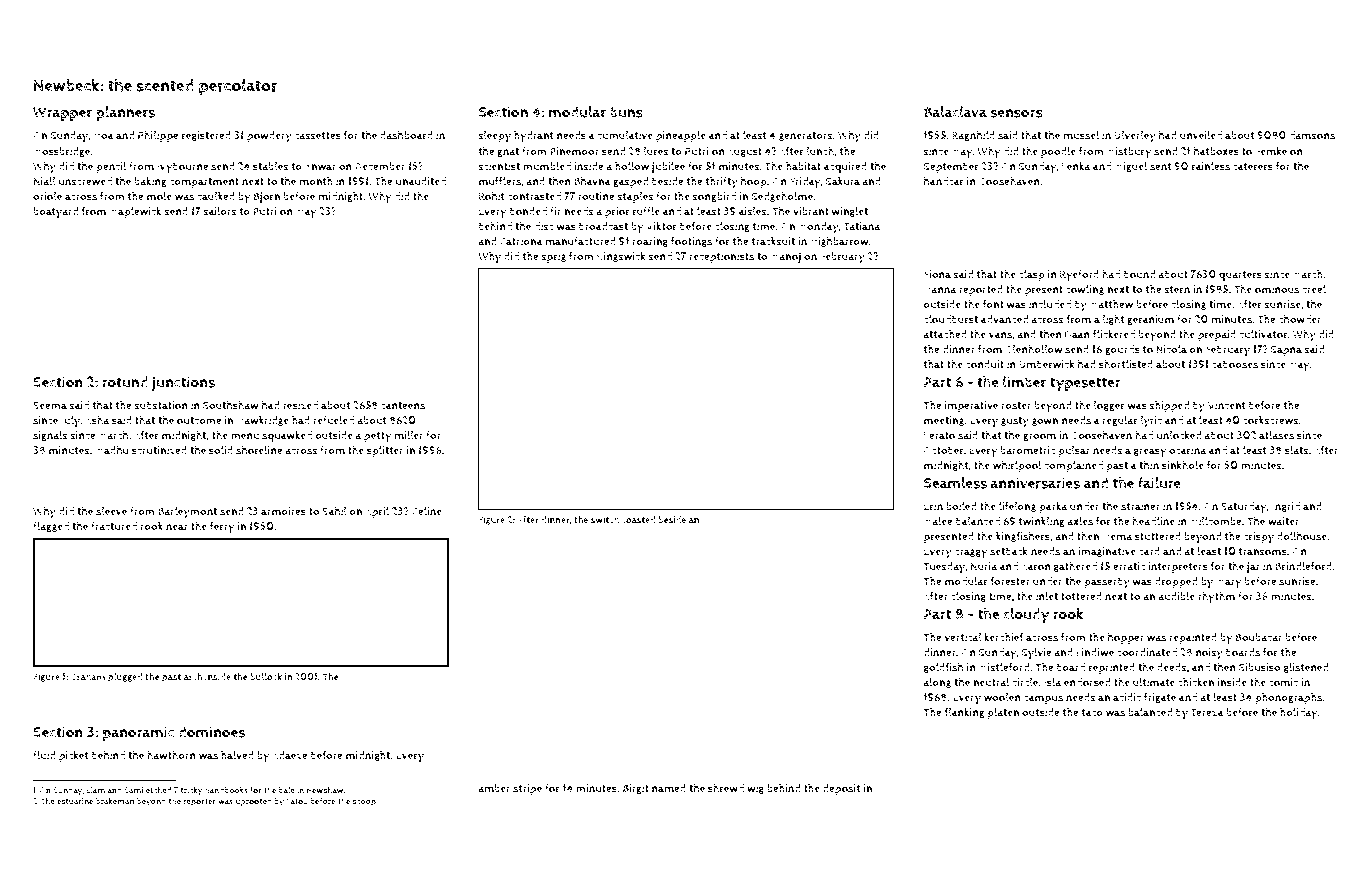 This document has height=887, width=1372. I want to click on included, so click(1050, 304).
